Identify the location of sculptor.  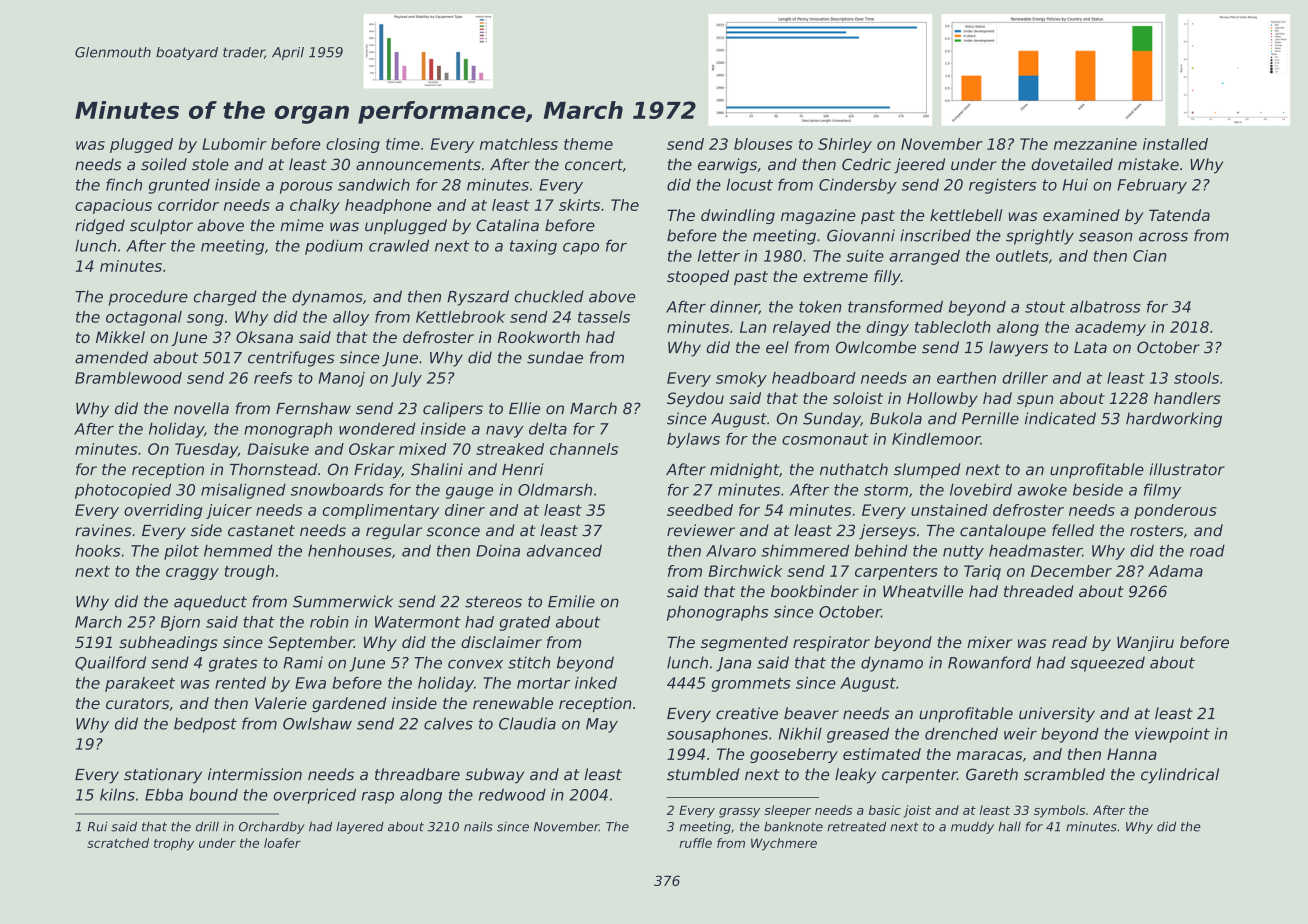
(161, 227).
